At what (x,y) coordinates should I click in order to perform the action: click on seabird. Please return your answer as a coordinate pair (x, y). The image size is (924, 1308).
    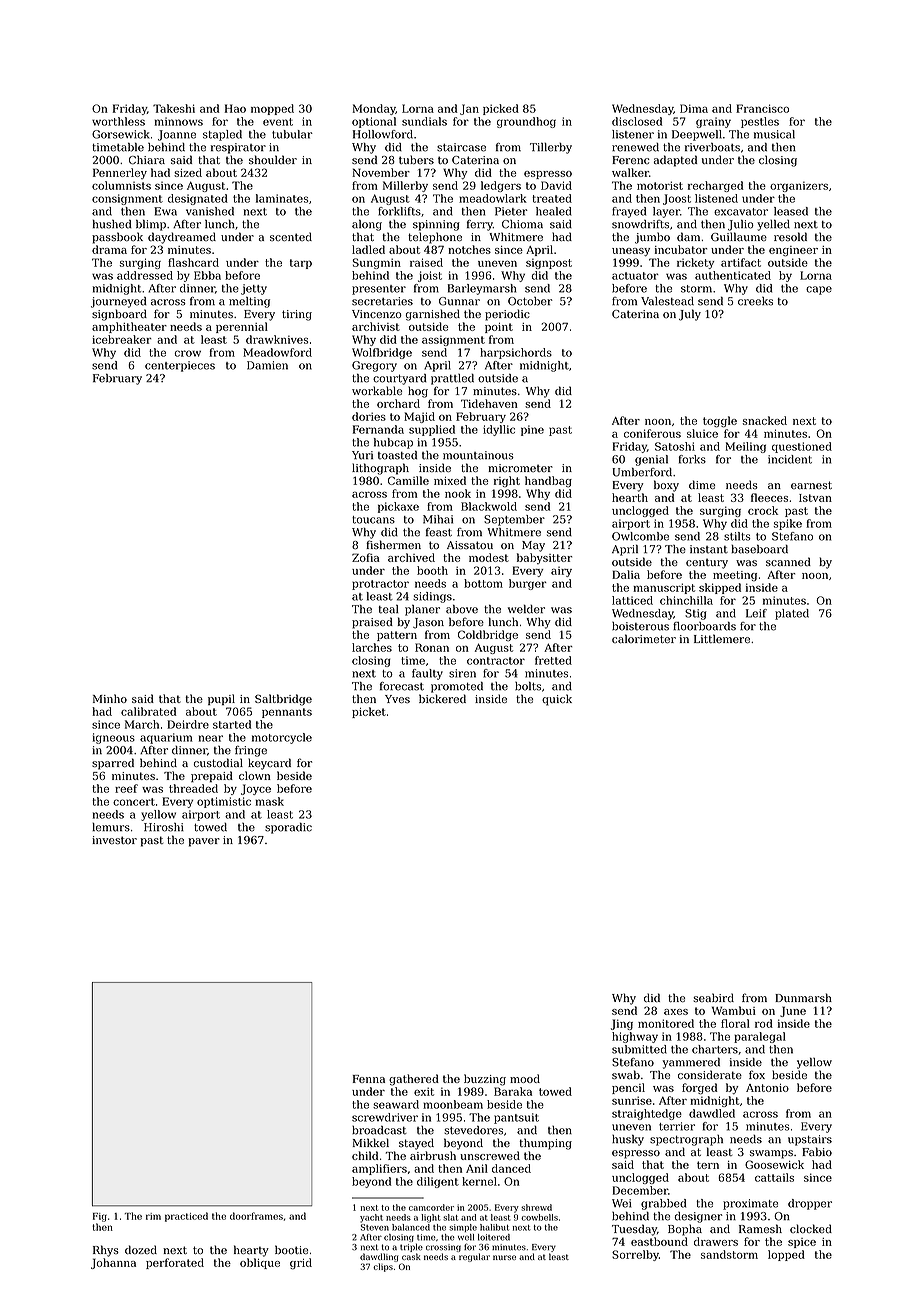
    Looking at the image, I should click on (713, 997).
